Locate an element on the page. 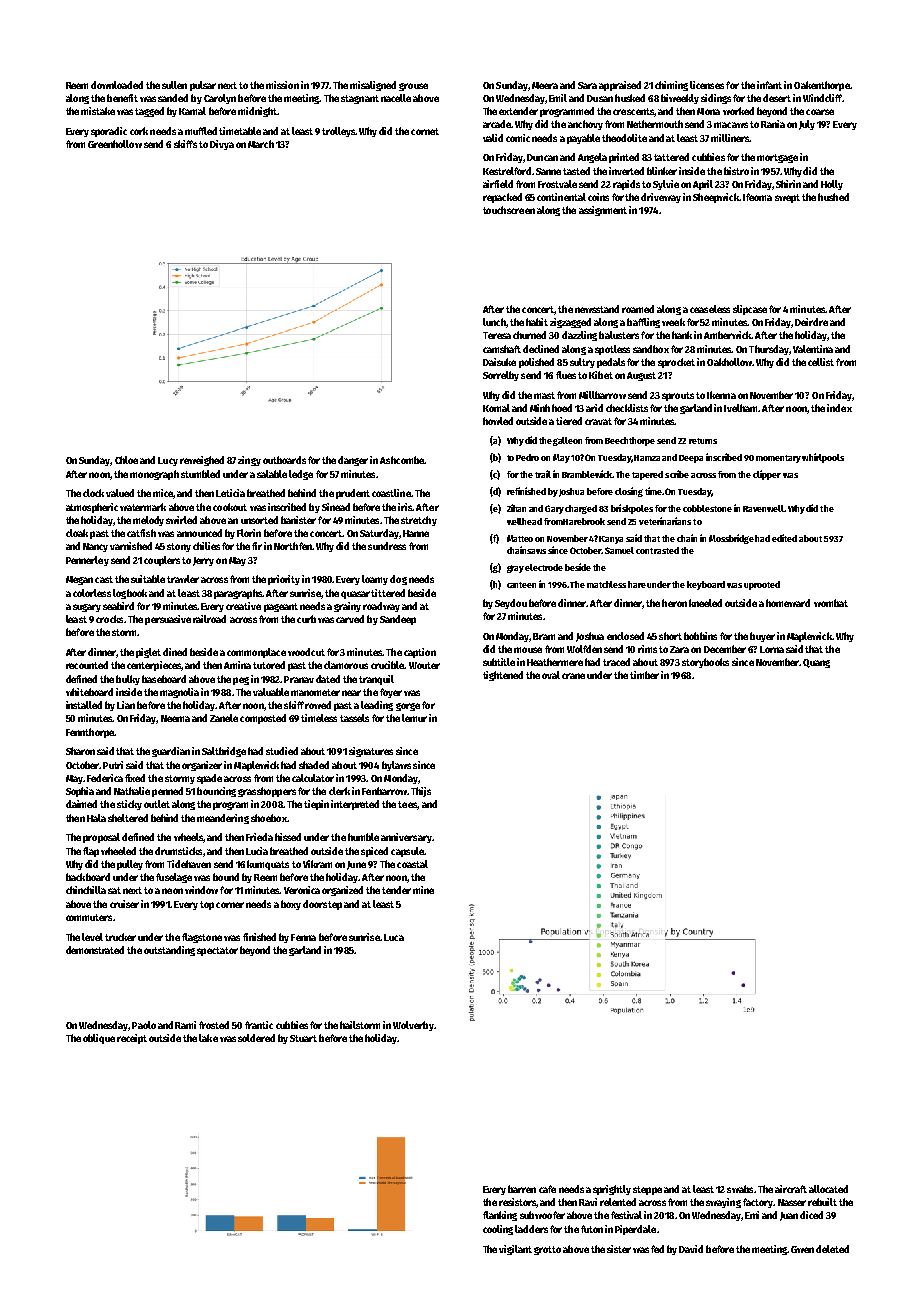  Oakenthorpe is located at coordinates (822, 86).
